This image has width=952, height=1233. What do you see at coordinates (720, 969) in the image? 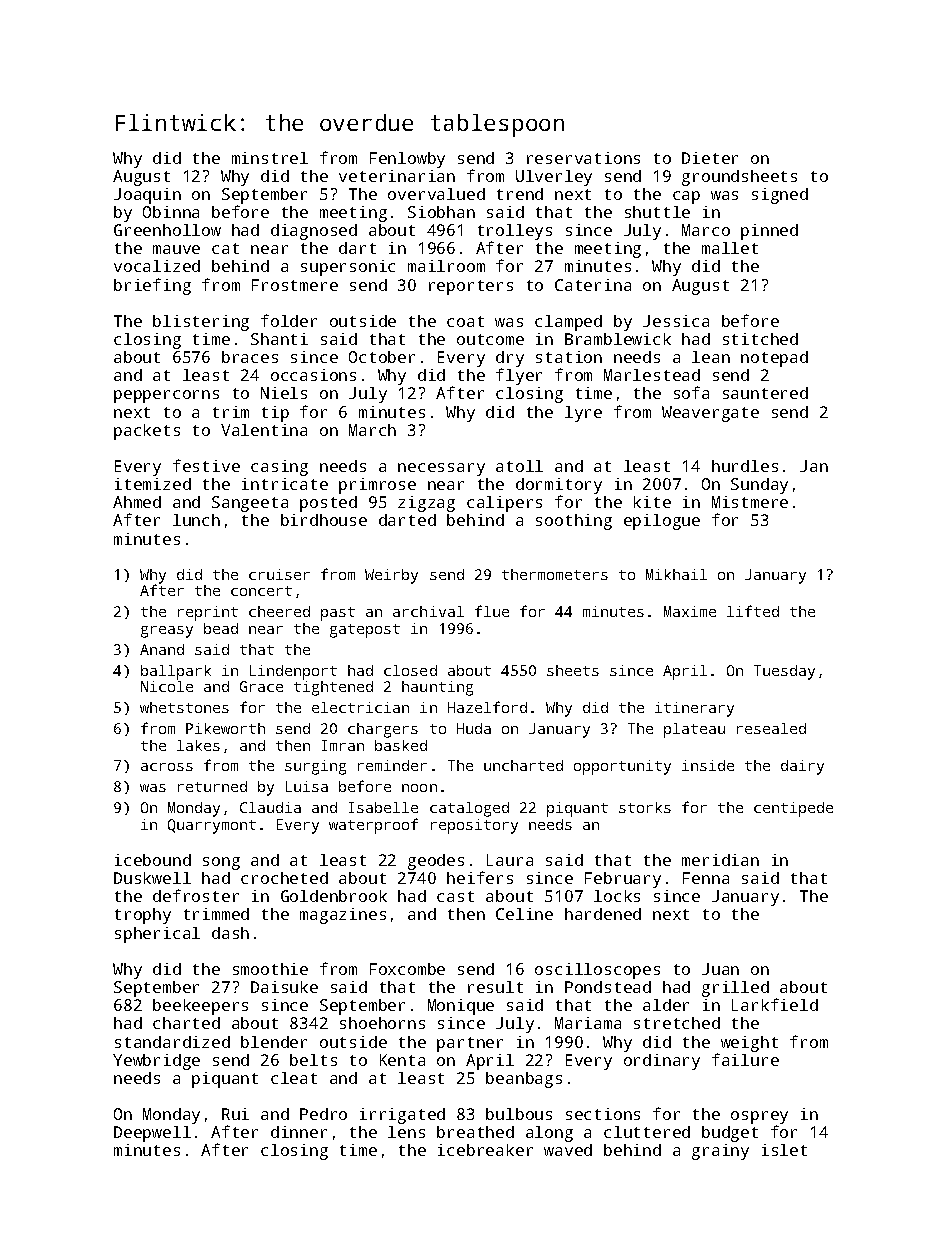
I see `Juan` at bounding box center [720, 969].
